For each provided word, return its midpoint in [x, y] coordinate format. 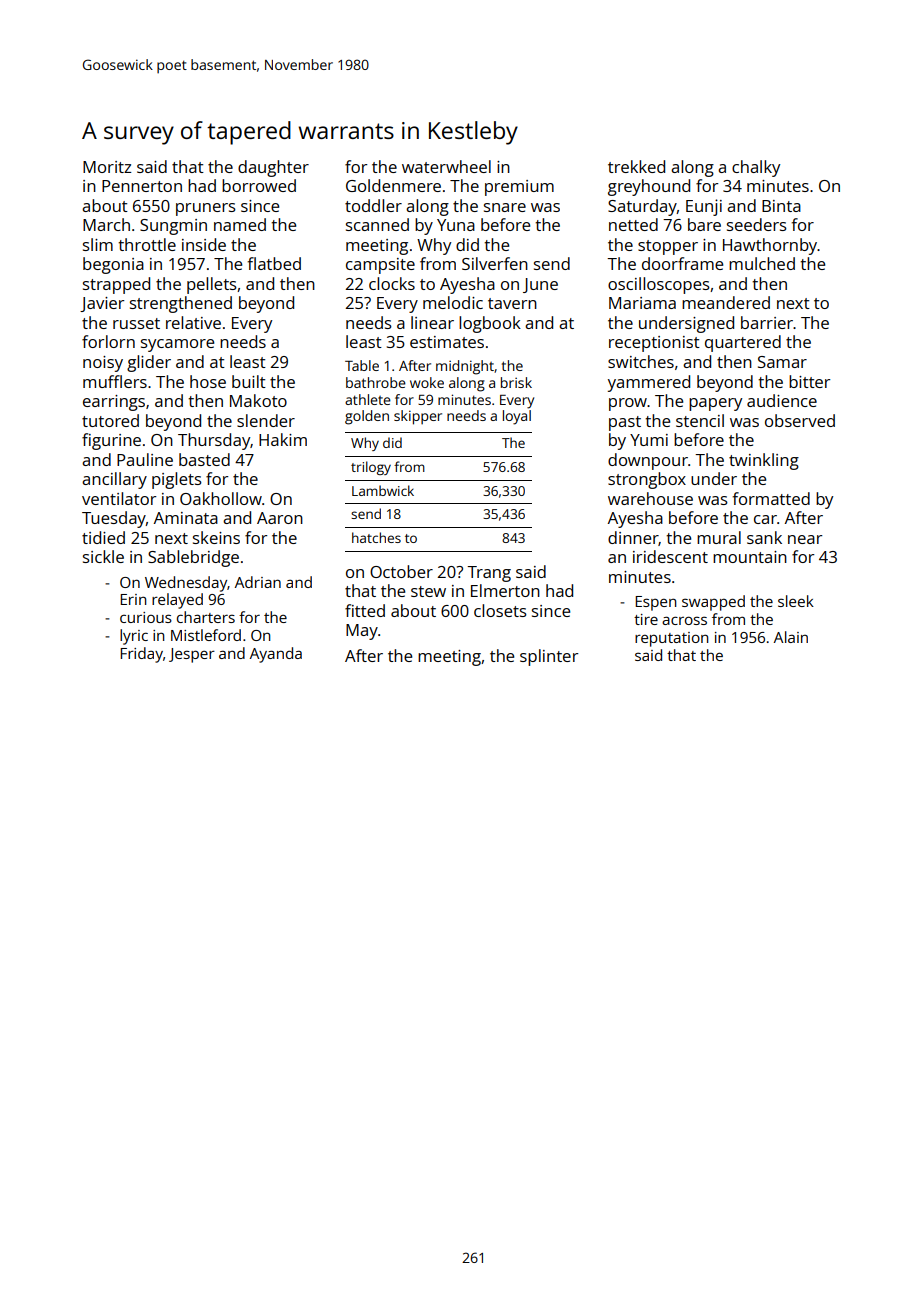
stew [428, 591]
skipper [418, 417]
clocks [392, 283]
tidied [103, 537]
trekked [636, 166]
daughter [273, 168]
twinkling [764, 461]
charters [206, 617]
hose [208, 381]
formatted [771, 498]
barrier [767, 322]
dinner [633, 538]
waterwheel [446, 166]
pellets [212, 285]
